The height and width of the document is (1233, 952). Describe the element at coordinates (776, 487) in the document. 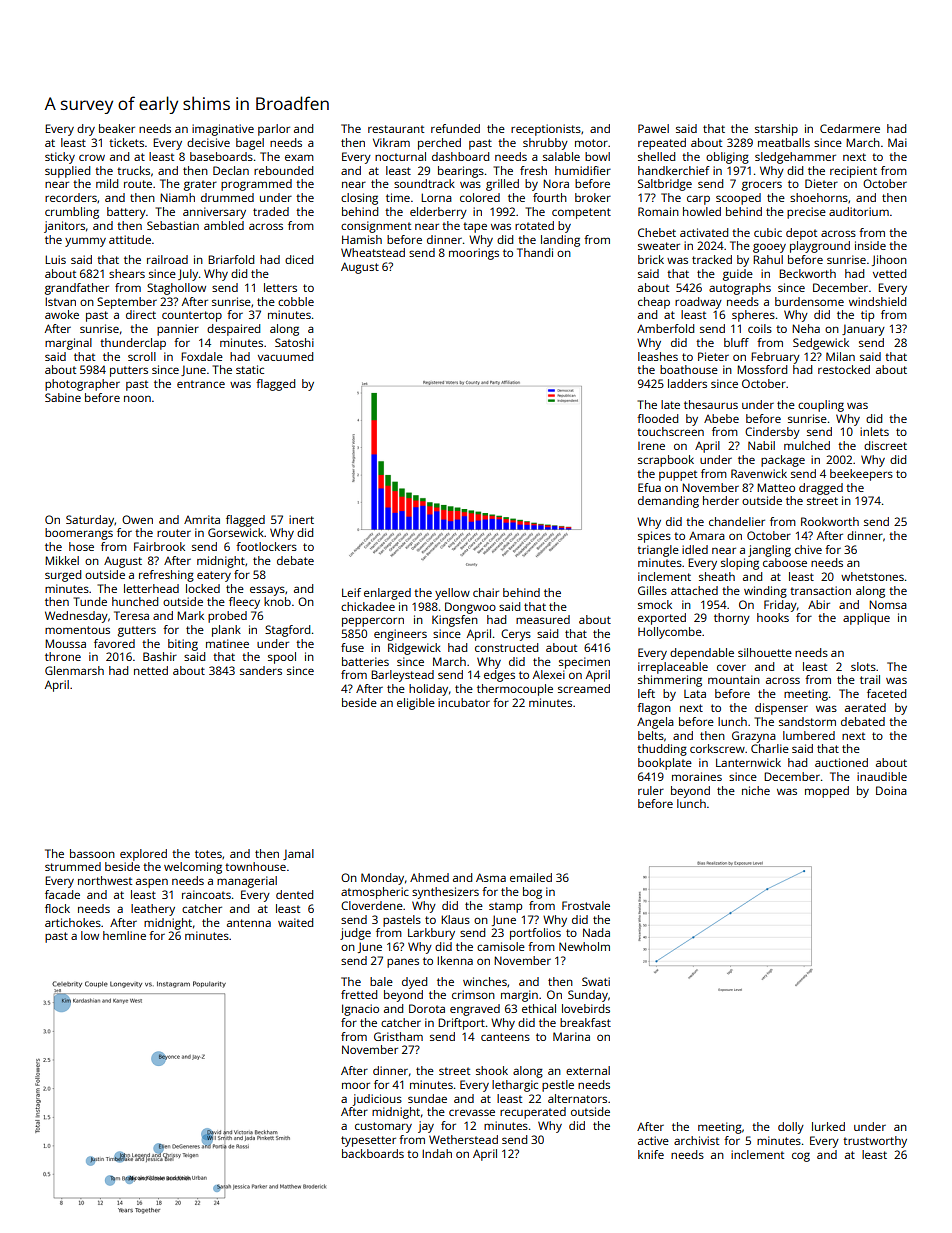

I see `Matteo` at that location.
